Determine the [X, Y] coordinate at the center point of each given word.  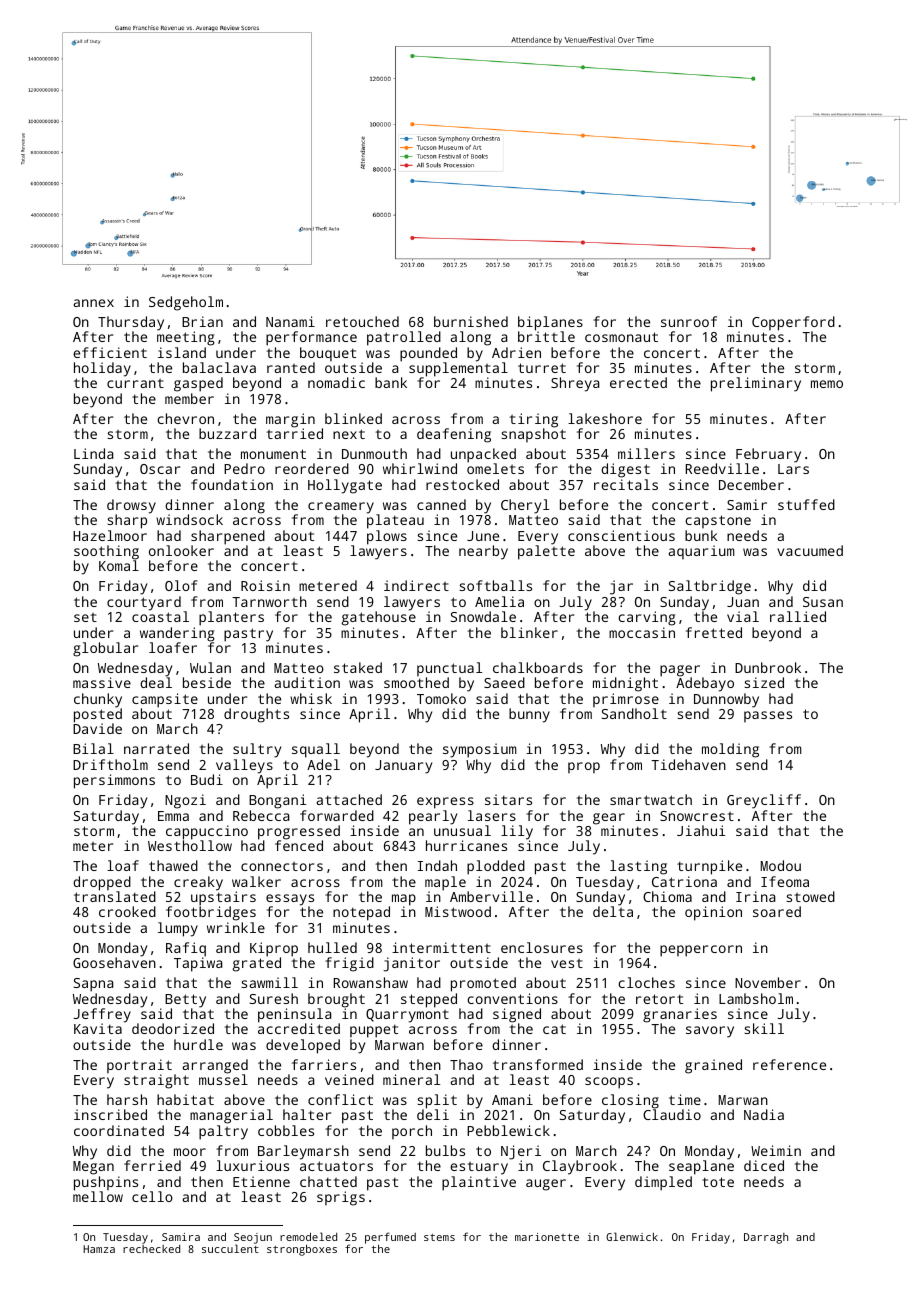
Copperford [793, 323]
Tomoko [441, 698]
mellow [98, 1196]
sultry [257, 750]
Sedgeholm [186, 303]
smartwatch [651, 799]
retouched [362, 321]
